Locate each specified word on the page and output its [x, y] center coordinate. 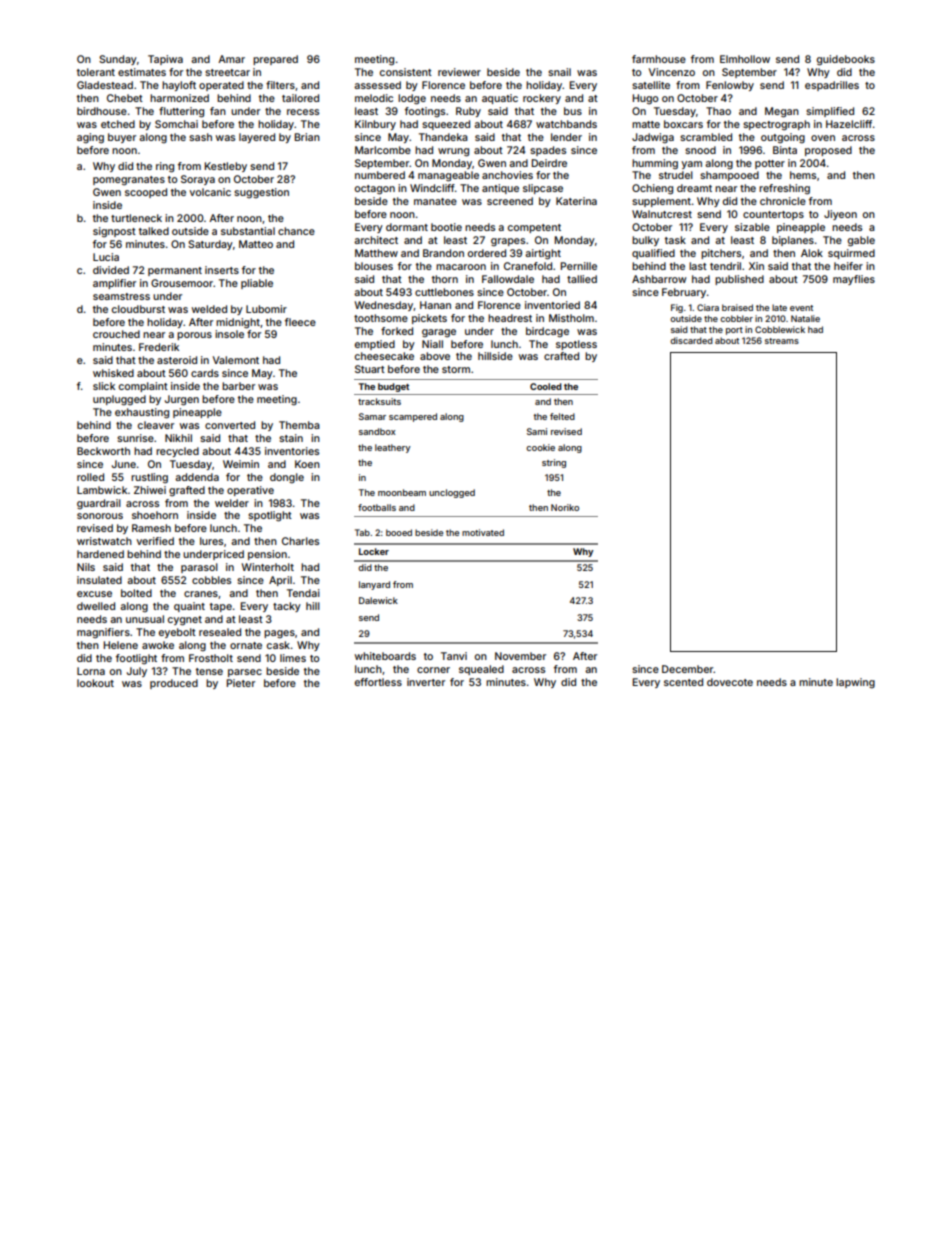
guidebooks [846, 60]
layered [257, 138]
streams [782, 341]
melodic [374, 98]
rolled [90, 477]
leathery [393, 448]
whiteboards [385, 656]
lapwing [855, 683]
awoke [158, 645]
